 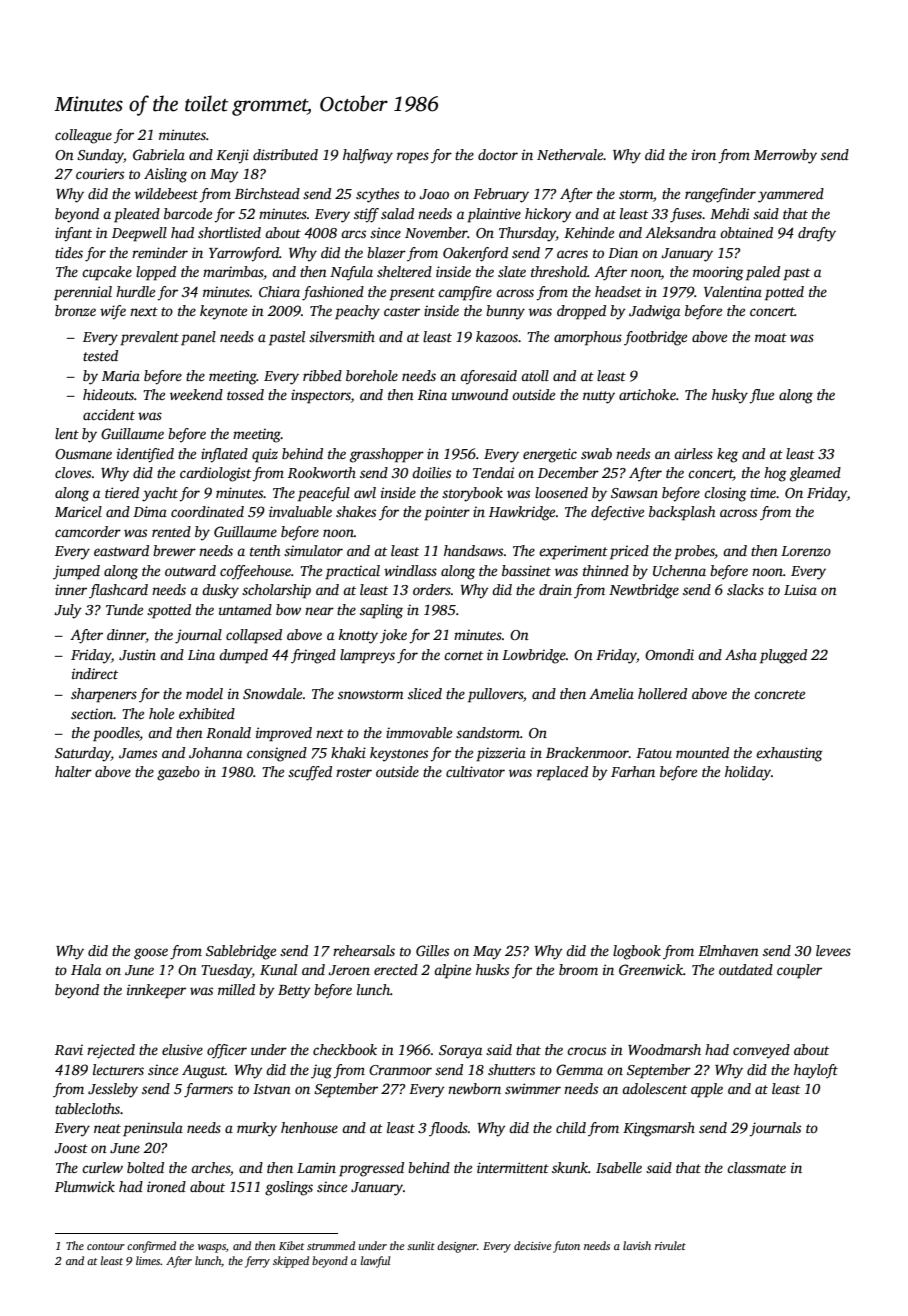 What do you see at coordinates (73, 771) in the screenshot?
I see `halter` at bounding box center [73, 771].
